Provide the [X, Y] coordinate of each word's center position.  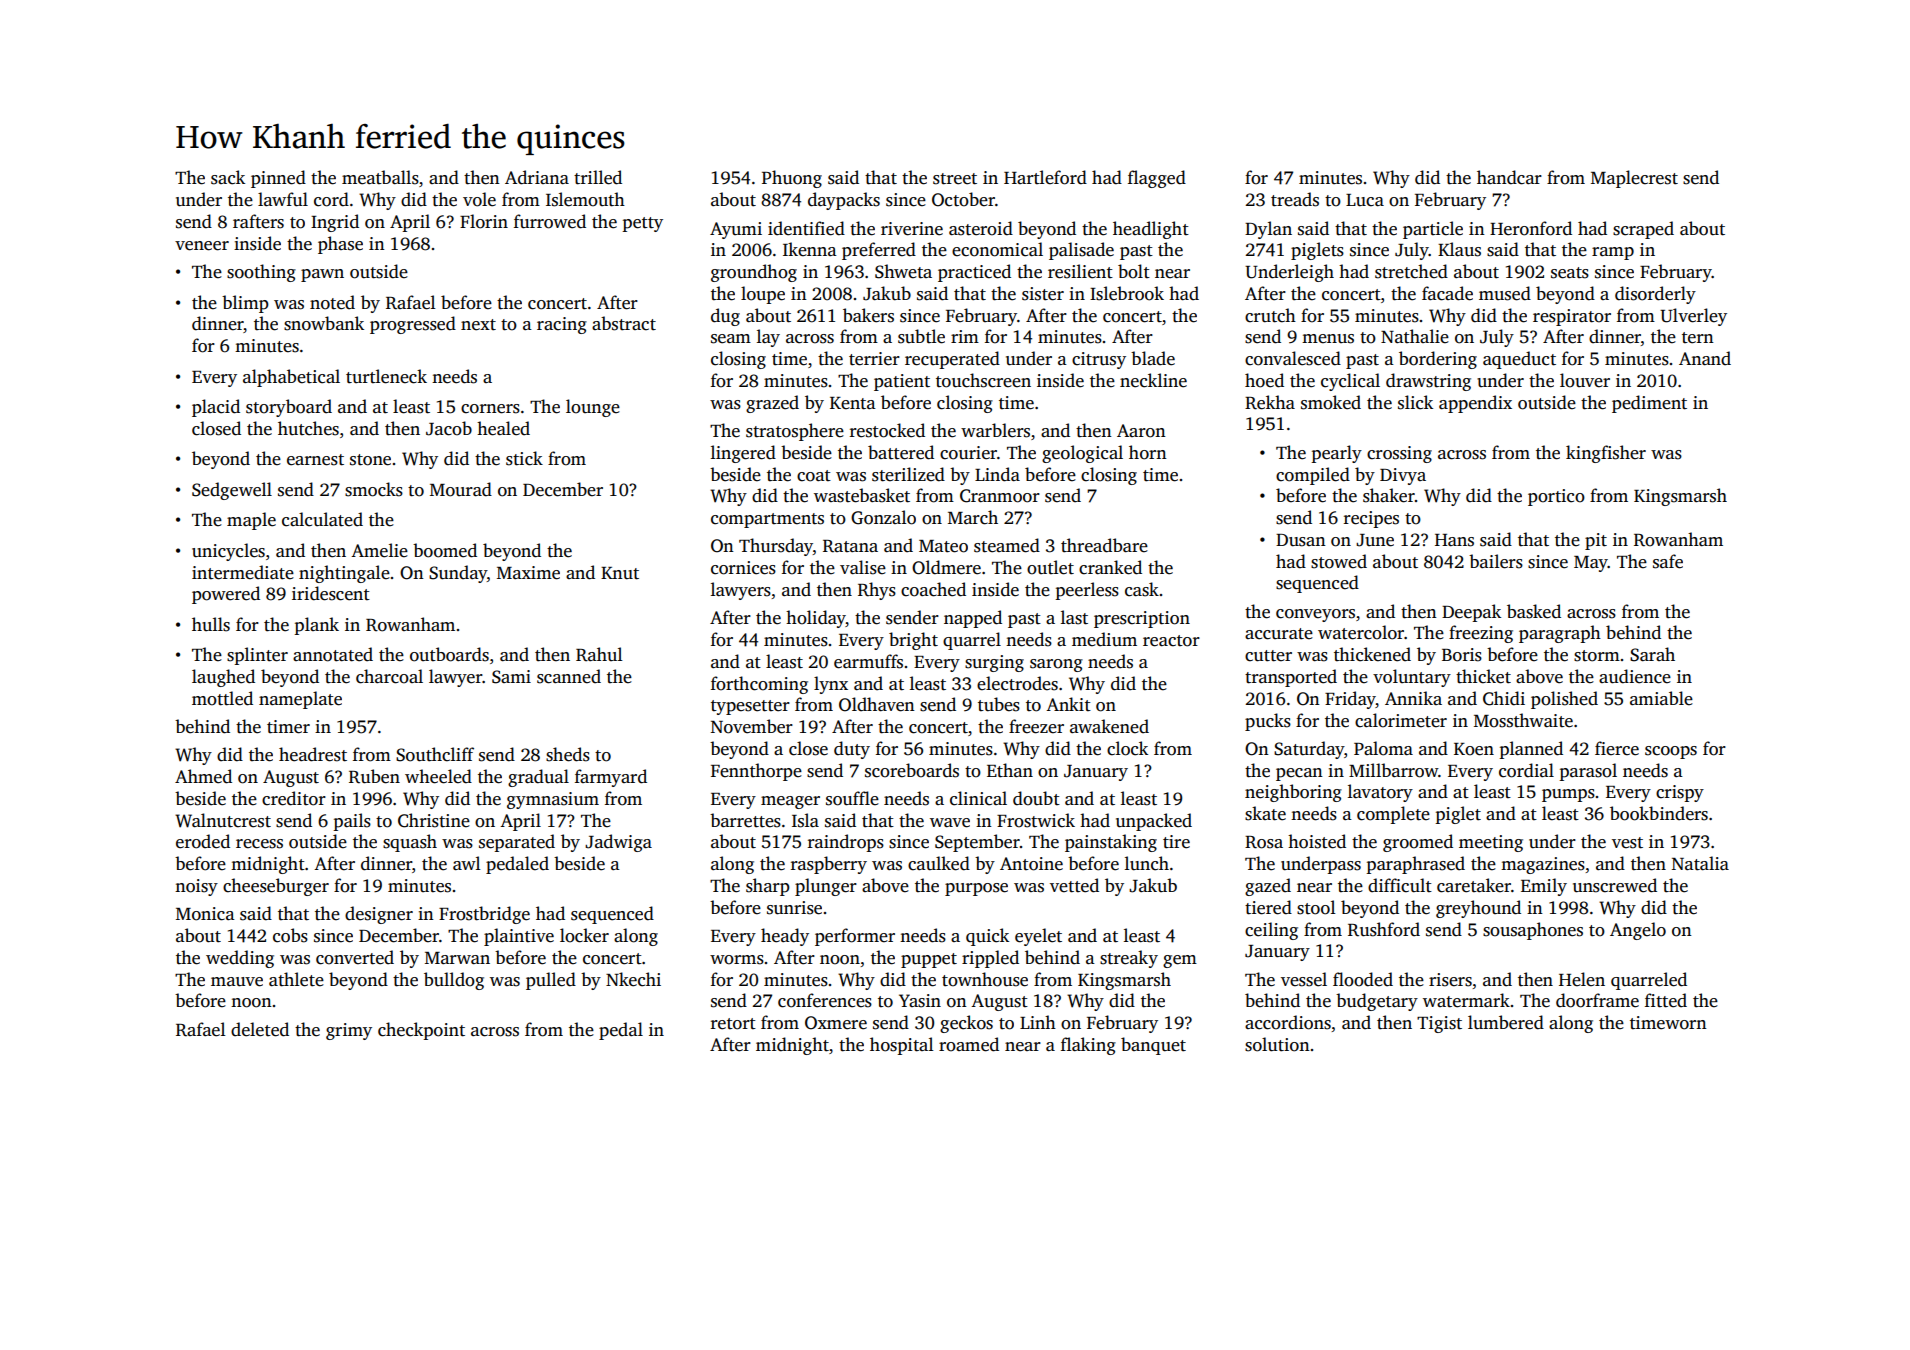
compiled [1313, 476]
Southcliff [435, 754]
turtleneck [386, 376]
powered [226, 595]
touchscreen [983, 380]
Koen [1474, 749]
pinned [278, 179]
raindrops [846, 843]
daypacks [844, 201]
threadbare [1104, 545]
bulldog [454, 981]
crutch [1270, 315]
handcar [1509, 177]
